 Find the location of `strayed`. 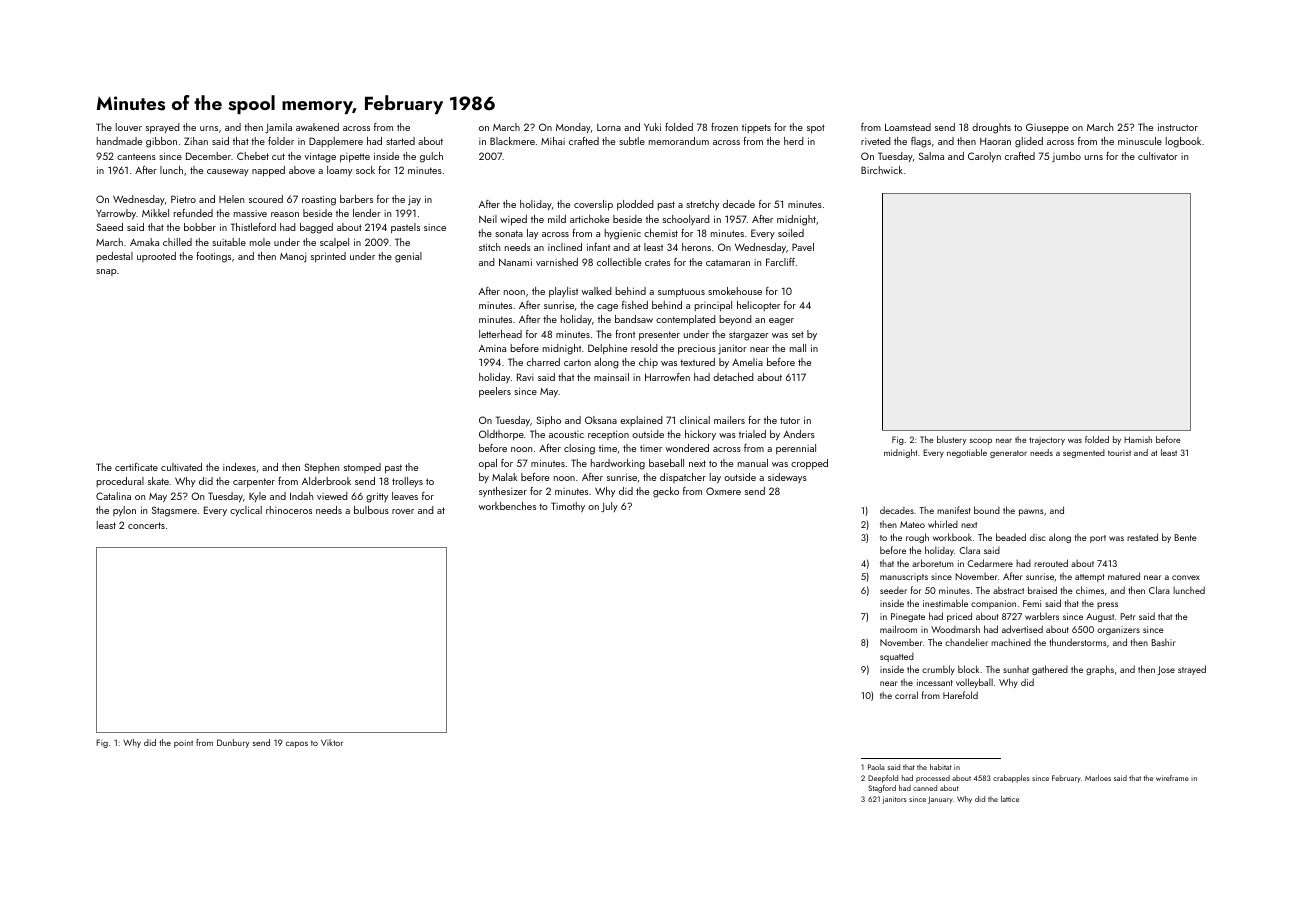

strayed is located at coordinates (1192, 670).
